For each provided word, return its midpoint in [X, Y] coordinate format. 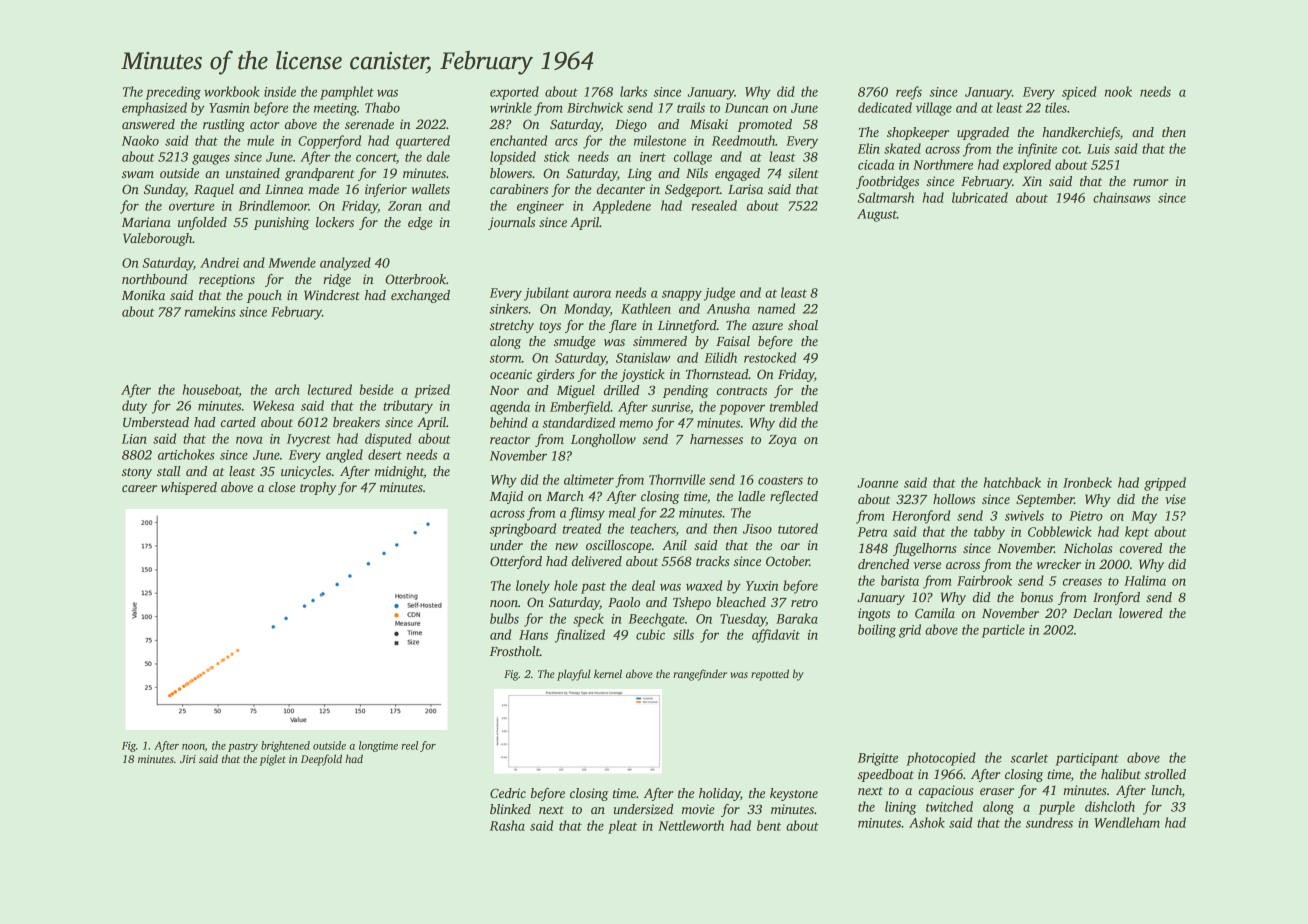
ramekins [210, 311]
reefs [909, 93]
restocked [770, 357]
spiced [1079, 93]
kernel [608, 673]
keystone [794, 794]
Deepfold [321, 760]
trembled [794, 406]
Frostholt [515, 651]
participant [1087, 759]
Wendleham [1127, 822]
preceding [173, 93]
